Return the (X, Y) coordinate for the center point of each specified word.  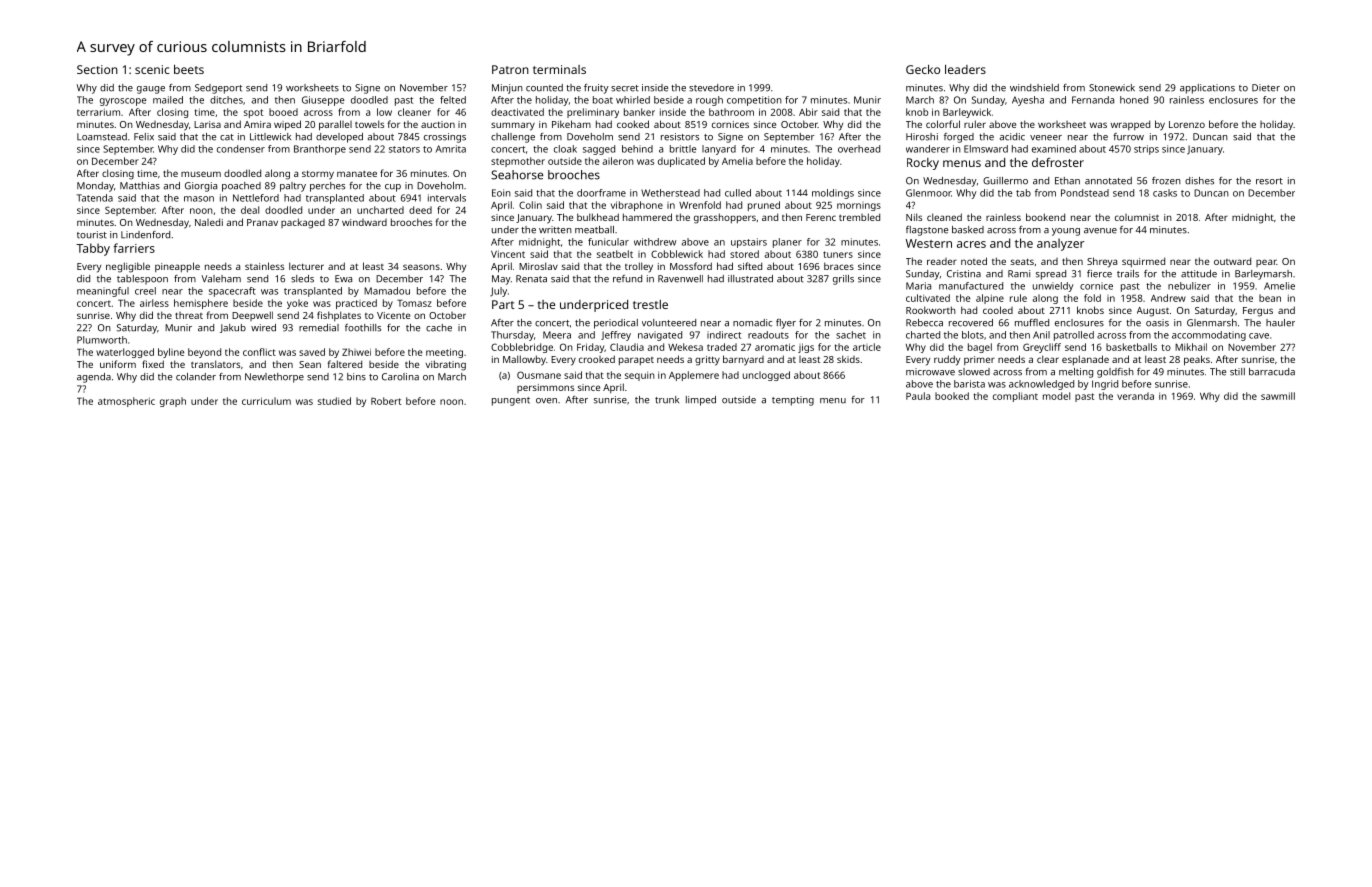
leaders (965, 69)
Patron (510, 69)
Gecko (923, 69)
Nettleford (256, 198)
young (1066, 232)
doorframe (601, 193)
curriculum (266, 401)
